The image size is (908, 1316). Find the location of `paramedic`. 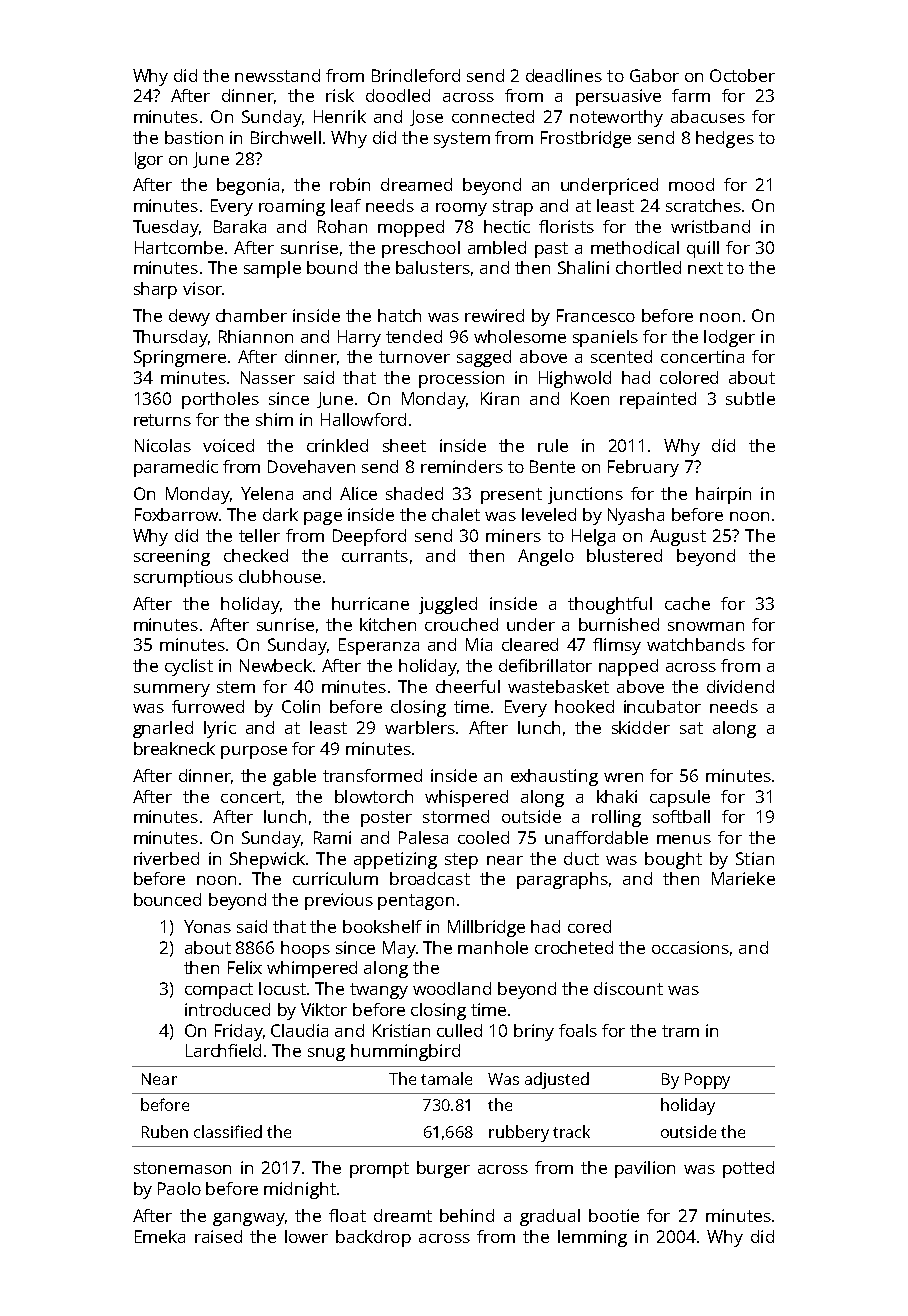

paramedic is located at coordinates (176, 468).
